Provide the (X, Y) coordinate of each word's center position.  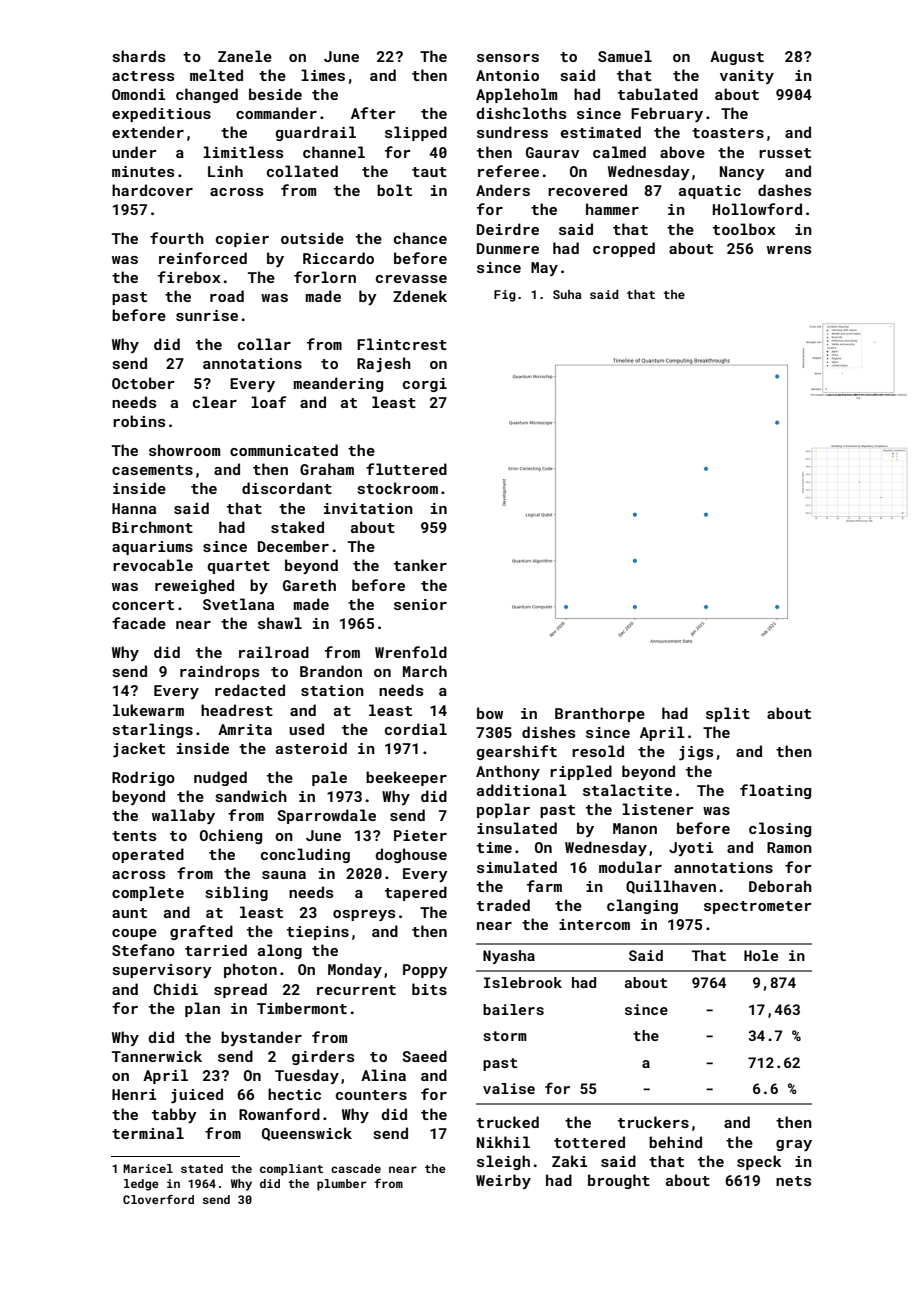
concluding (305, 855)
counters (371, 1095)
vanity (747, 77)
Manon (635, 828)
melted (216, 75)
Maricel (148, 1168)
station (332, 690)
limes (323, 75)
